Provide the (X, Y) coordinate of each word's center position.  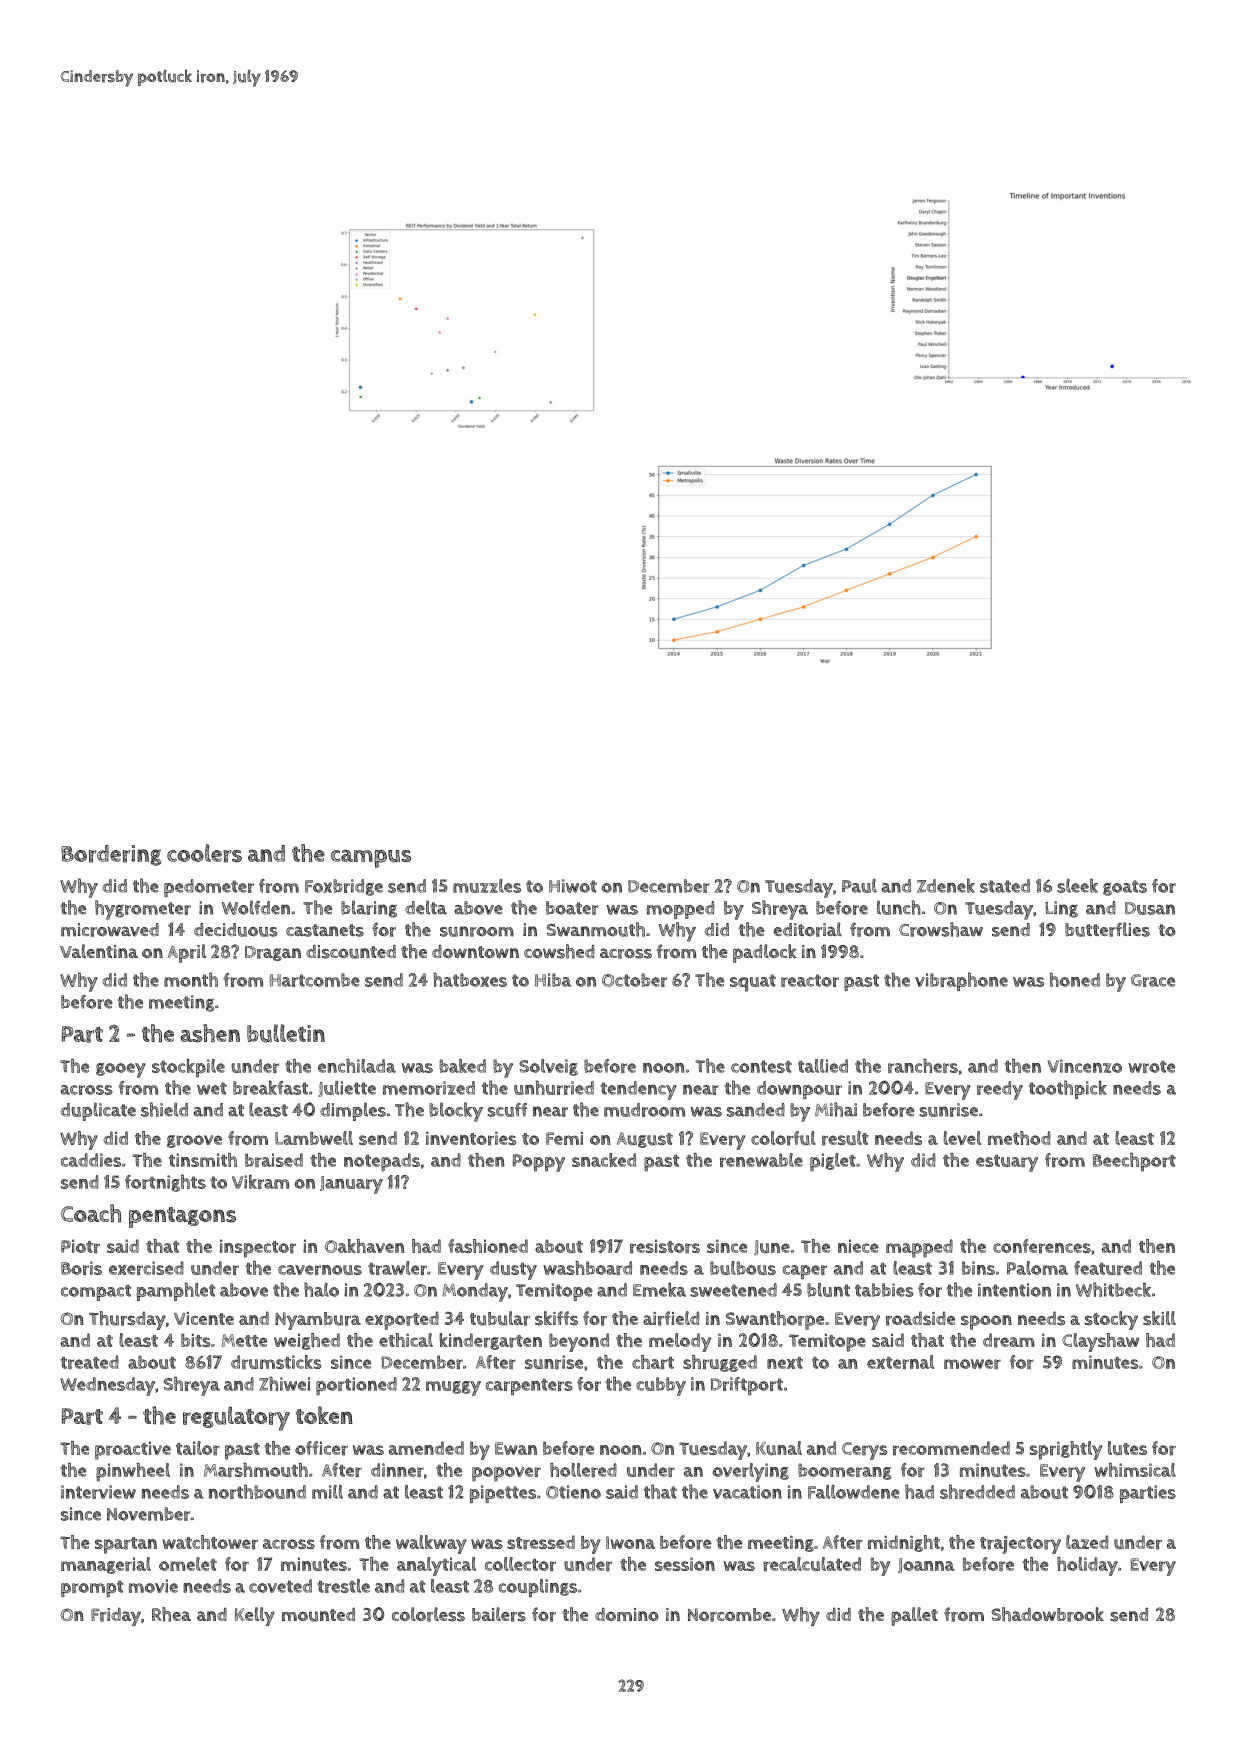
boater (572, 908)
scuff (507, 1110)
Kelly (255, 1616)
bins (978, 1268)
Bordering (111, 855)
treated (89, 1362)
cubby (661, 1386)
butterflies (1107, 929)
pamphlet (176, 1291)
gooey (121, 1070)
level (962, 1138)
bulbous (743, 1268)
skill (1159, 1318)
